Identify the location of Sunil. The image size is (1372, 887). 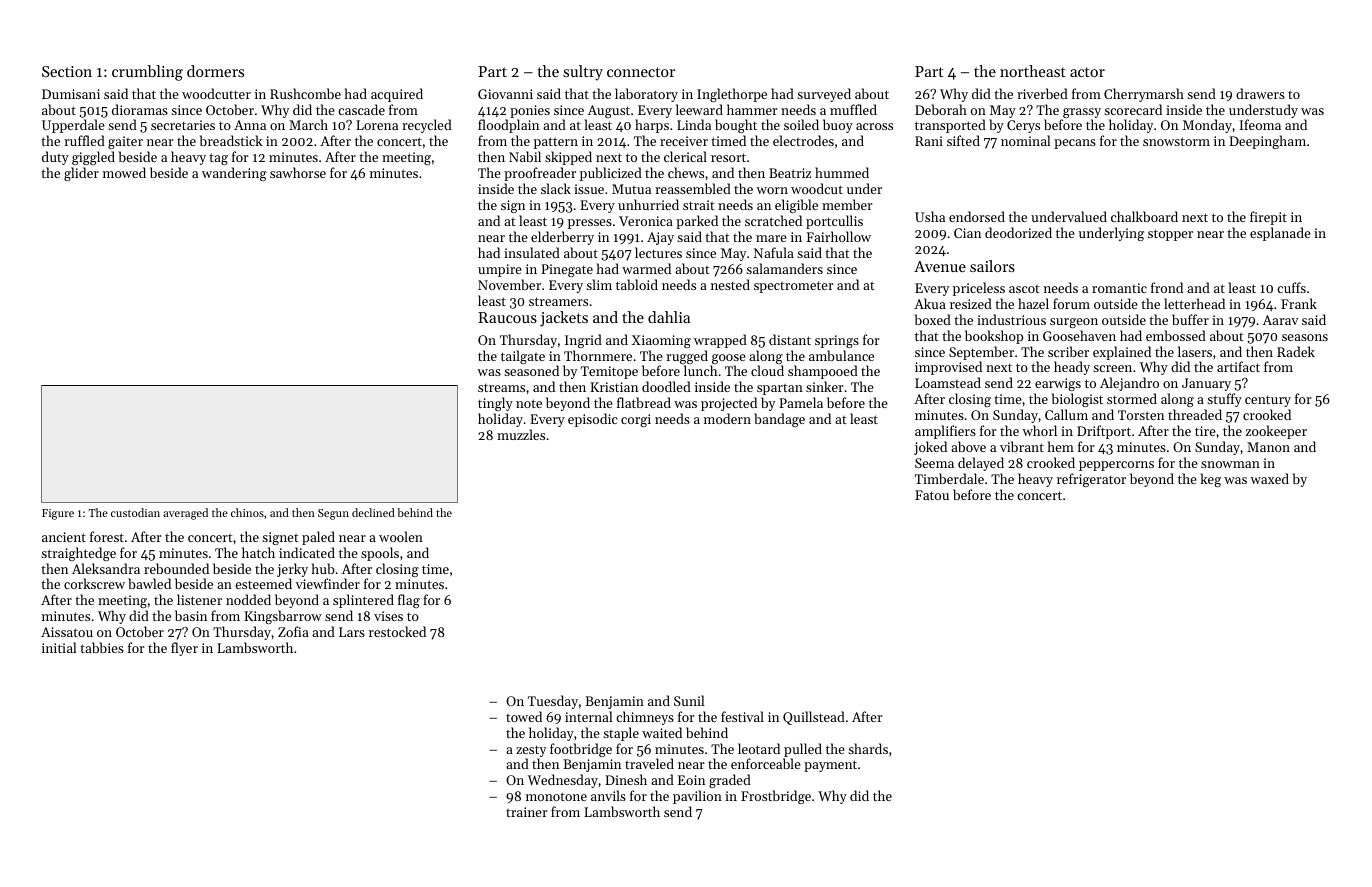
(689, 700).
